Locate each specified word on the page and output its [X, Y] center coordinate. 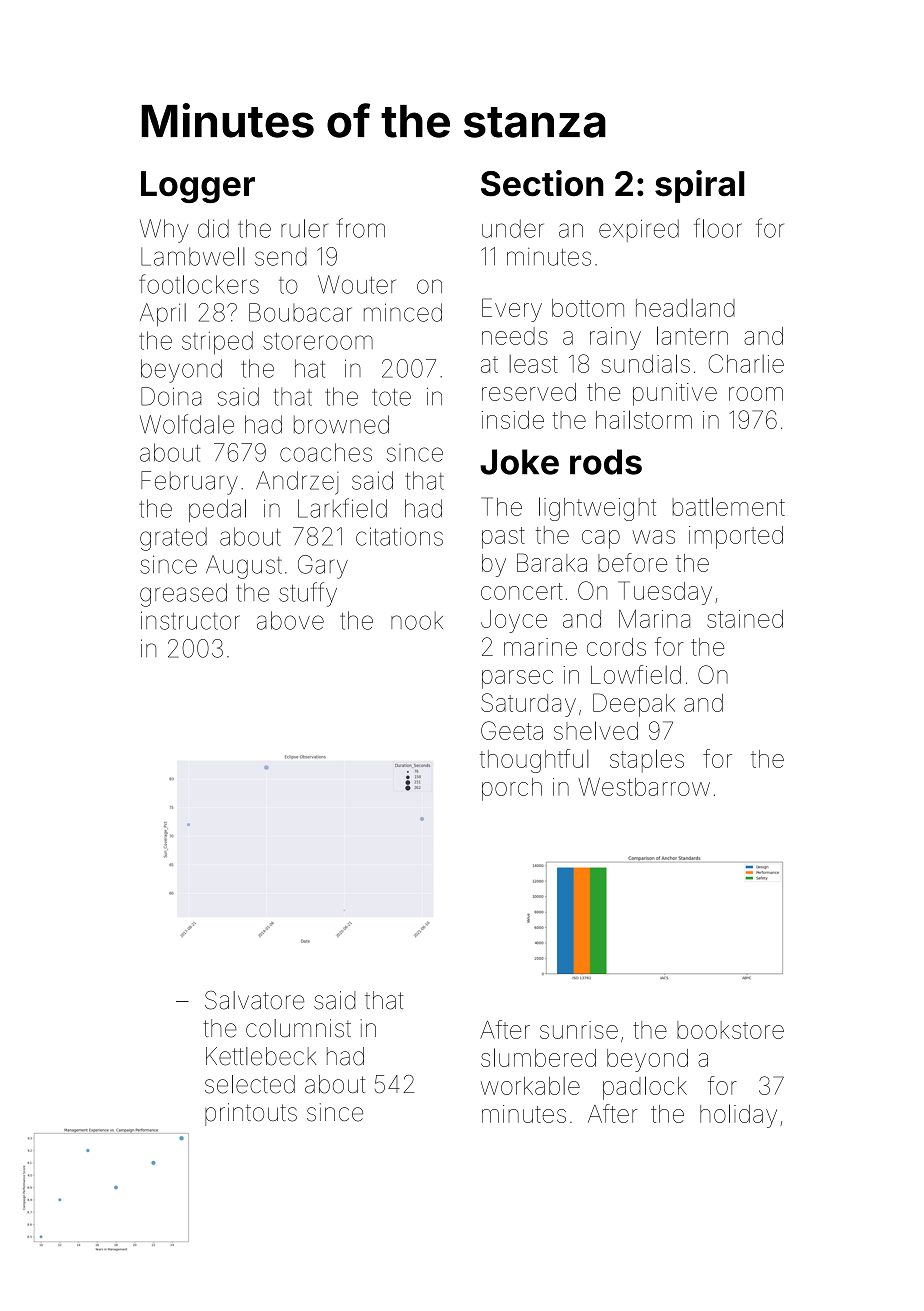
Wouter [357, 284]
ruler [304, 228]
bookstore [730, 1030]
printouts [251, 1114]
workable [530, 1085]
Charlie [746, 363]
